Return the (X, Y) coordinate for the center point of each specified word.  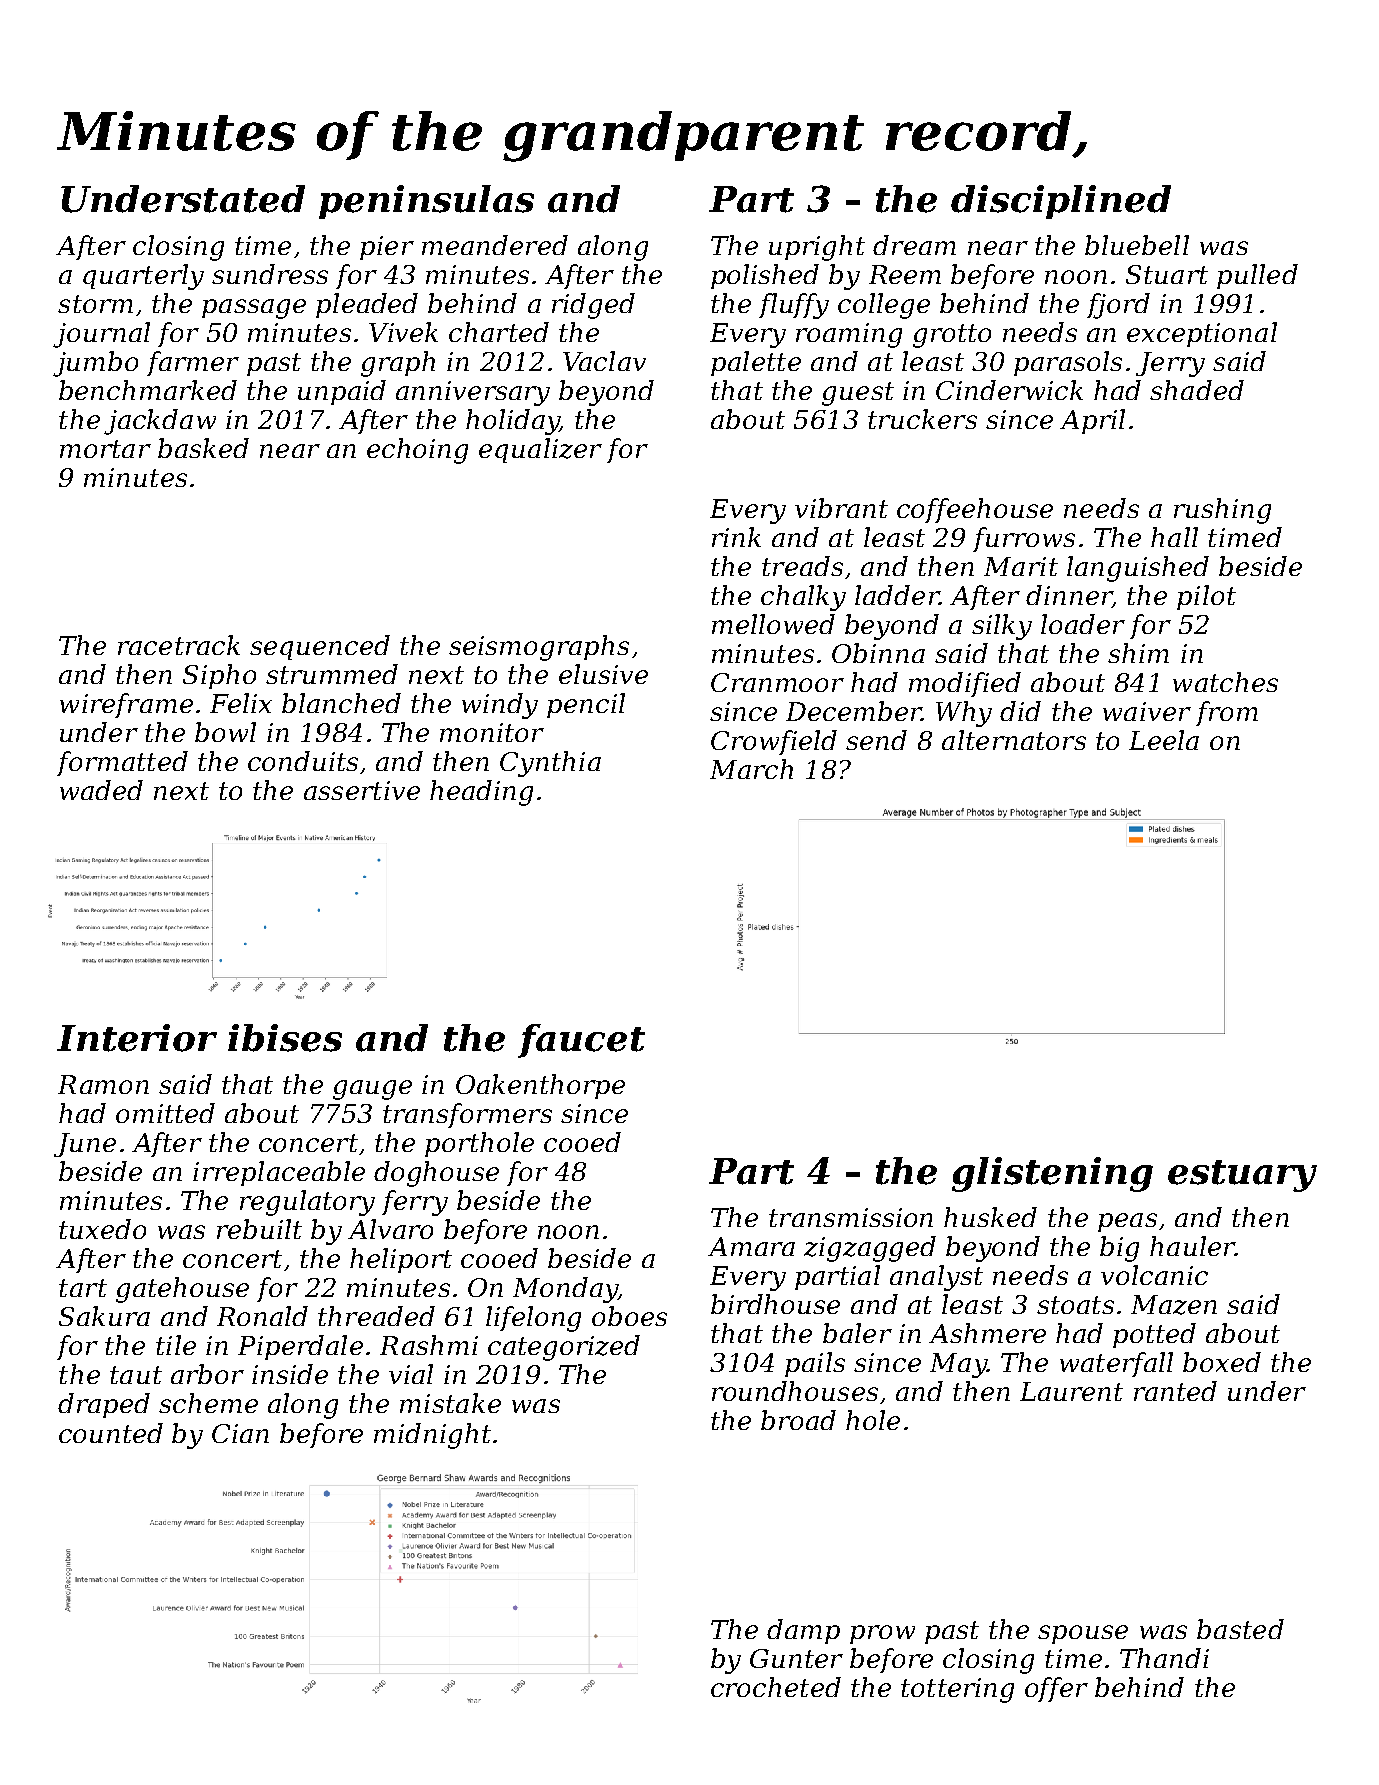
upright (817, 248)
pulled (1257, 276)
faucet (581, 1041)
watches (1225, 682)
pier (387, 248)
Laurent (1071, 1391)
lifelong (533, 1319)
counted (111, 1433)
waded (101, 790)
